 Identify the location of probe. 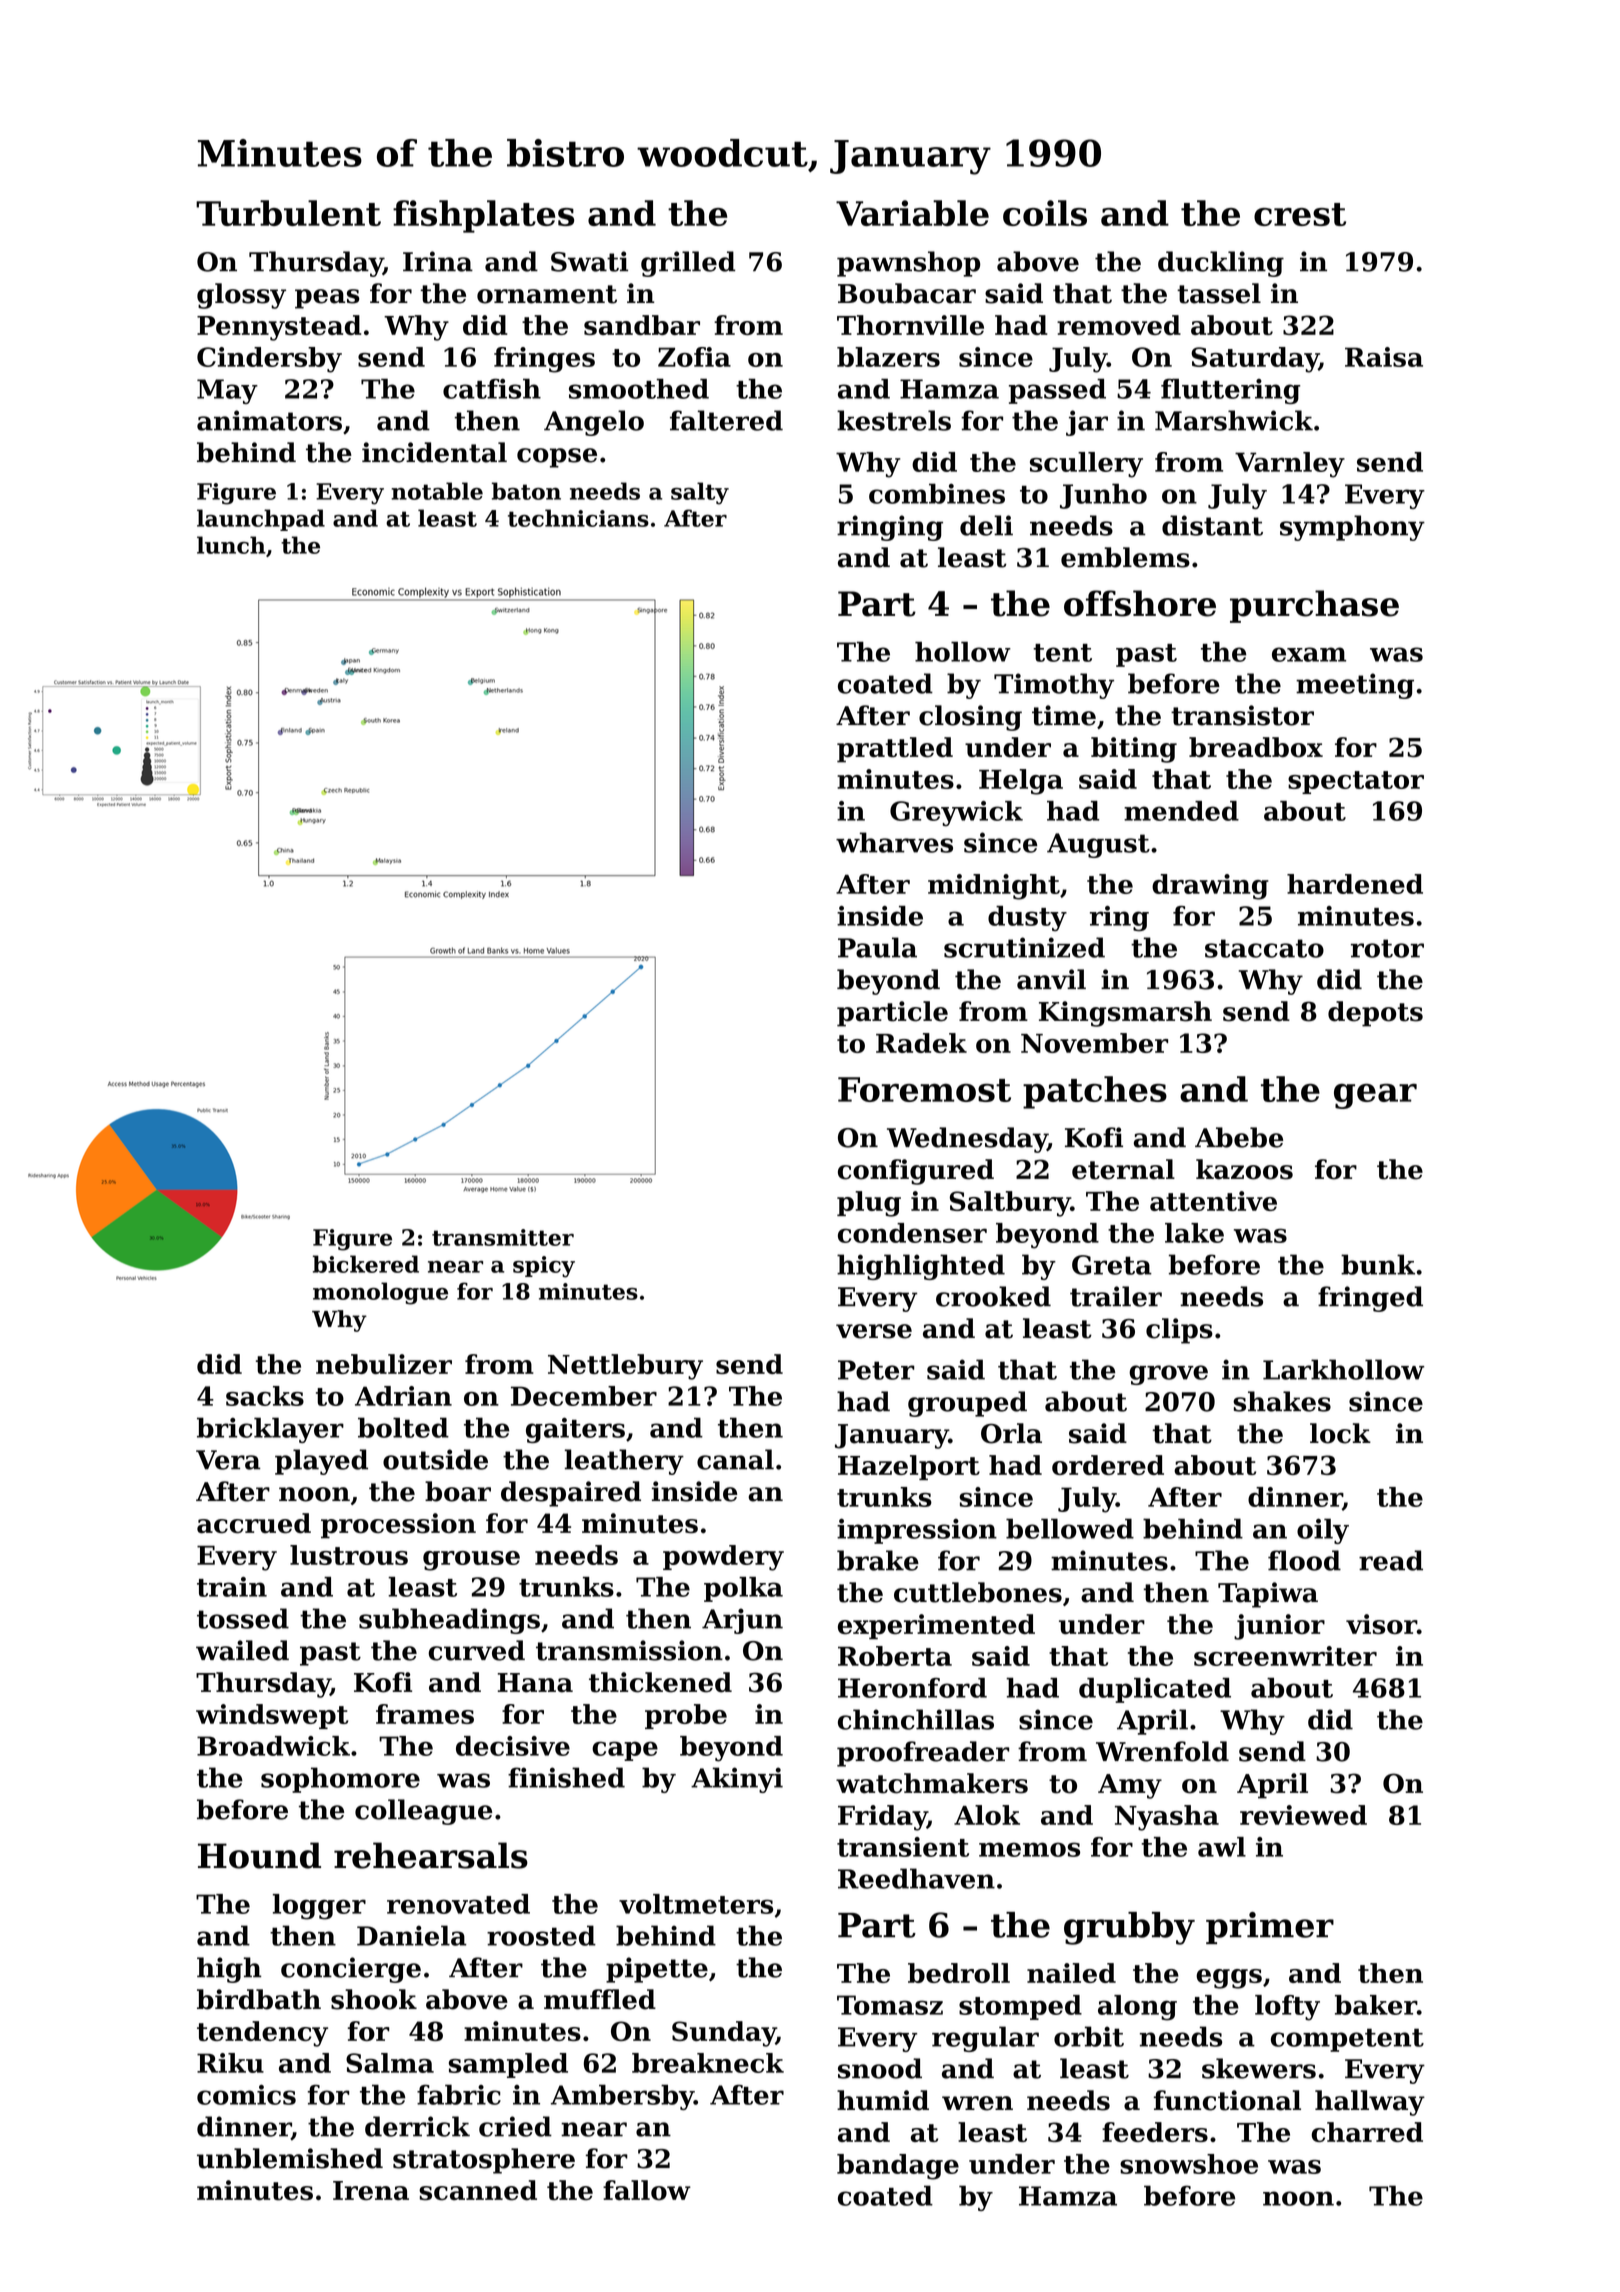
(686, 1716).
